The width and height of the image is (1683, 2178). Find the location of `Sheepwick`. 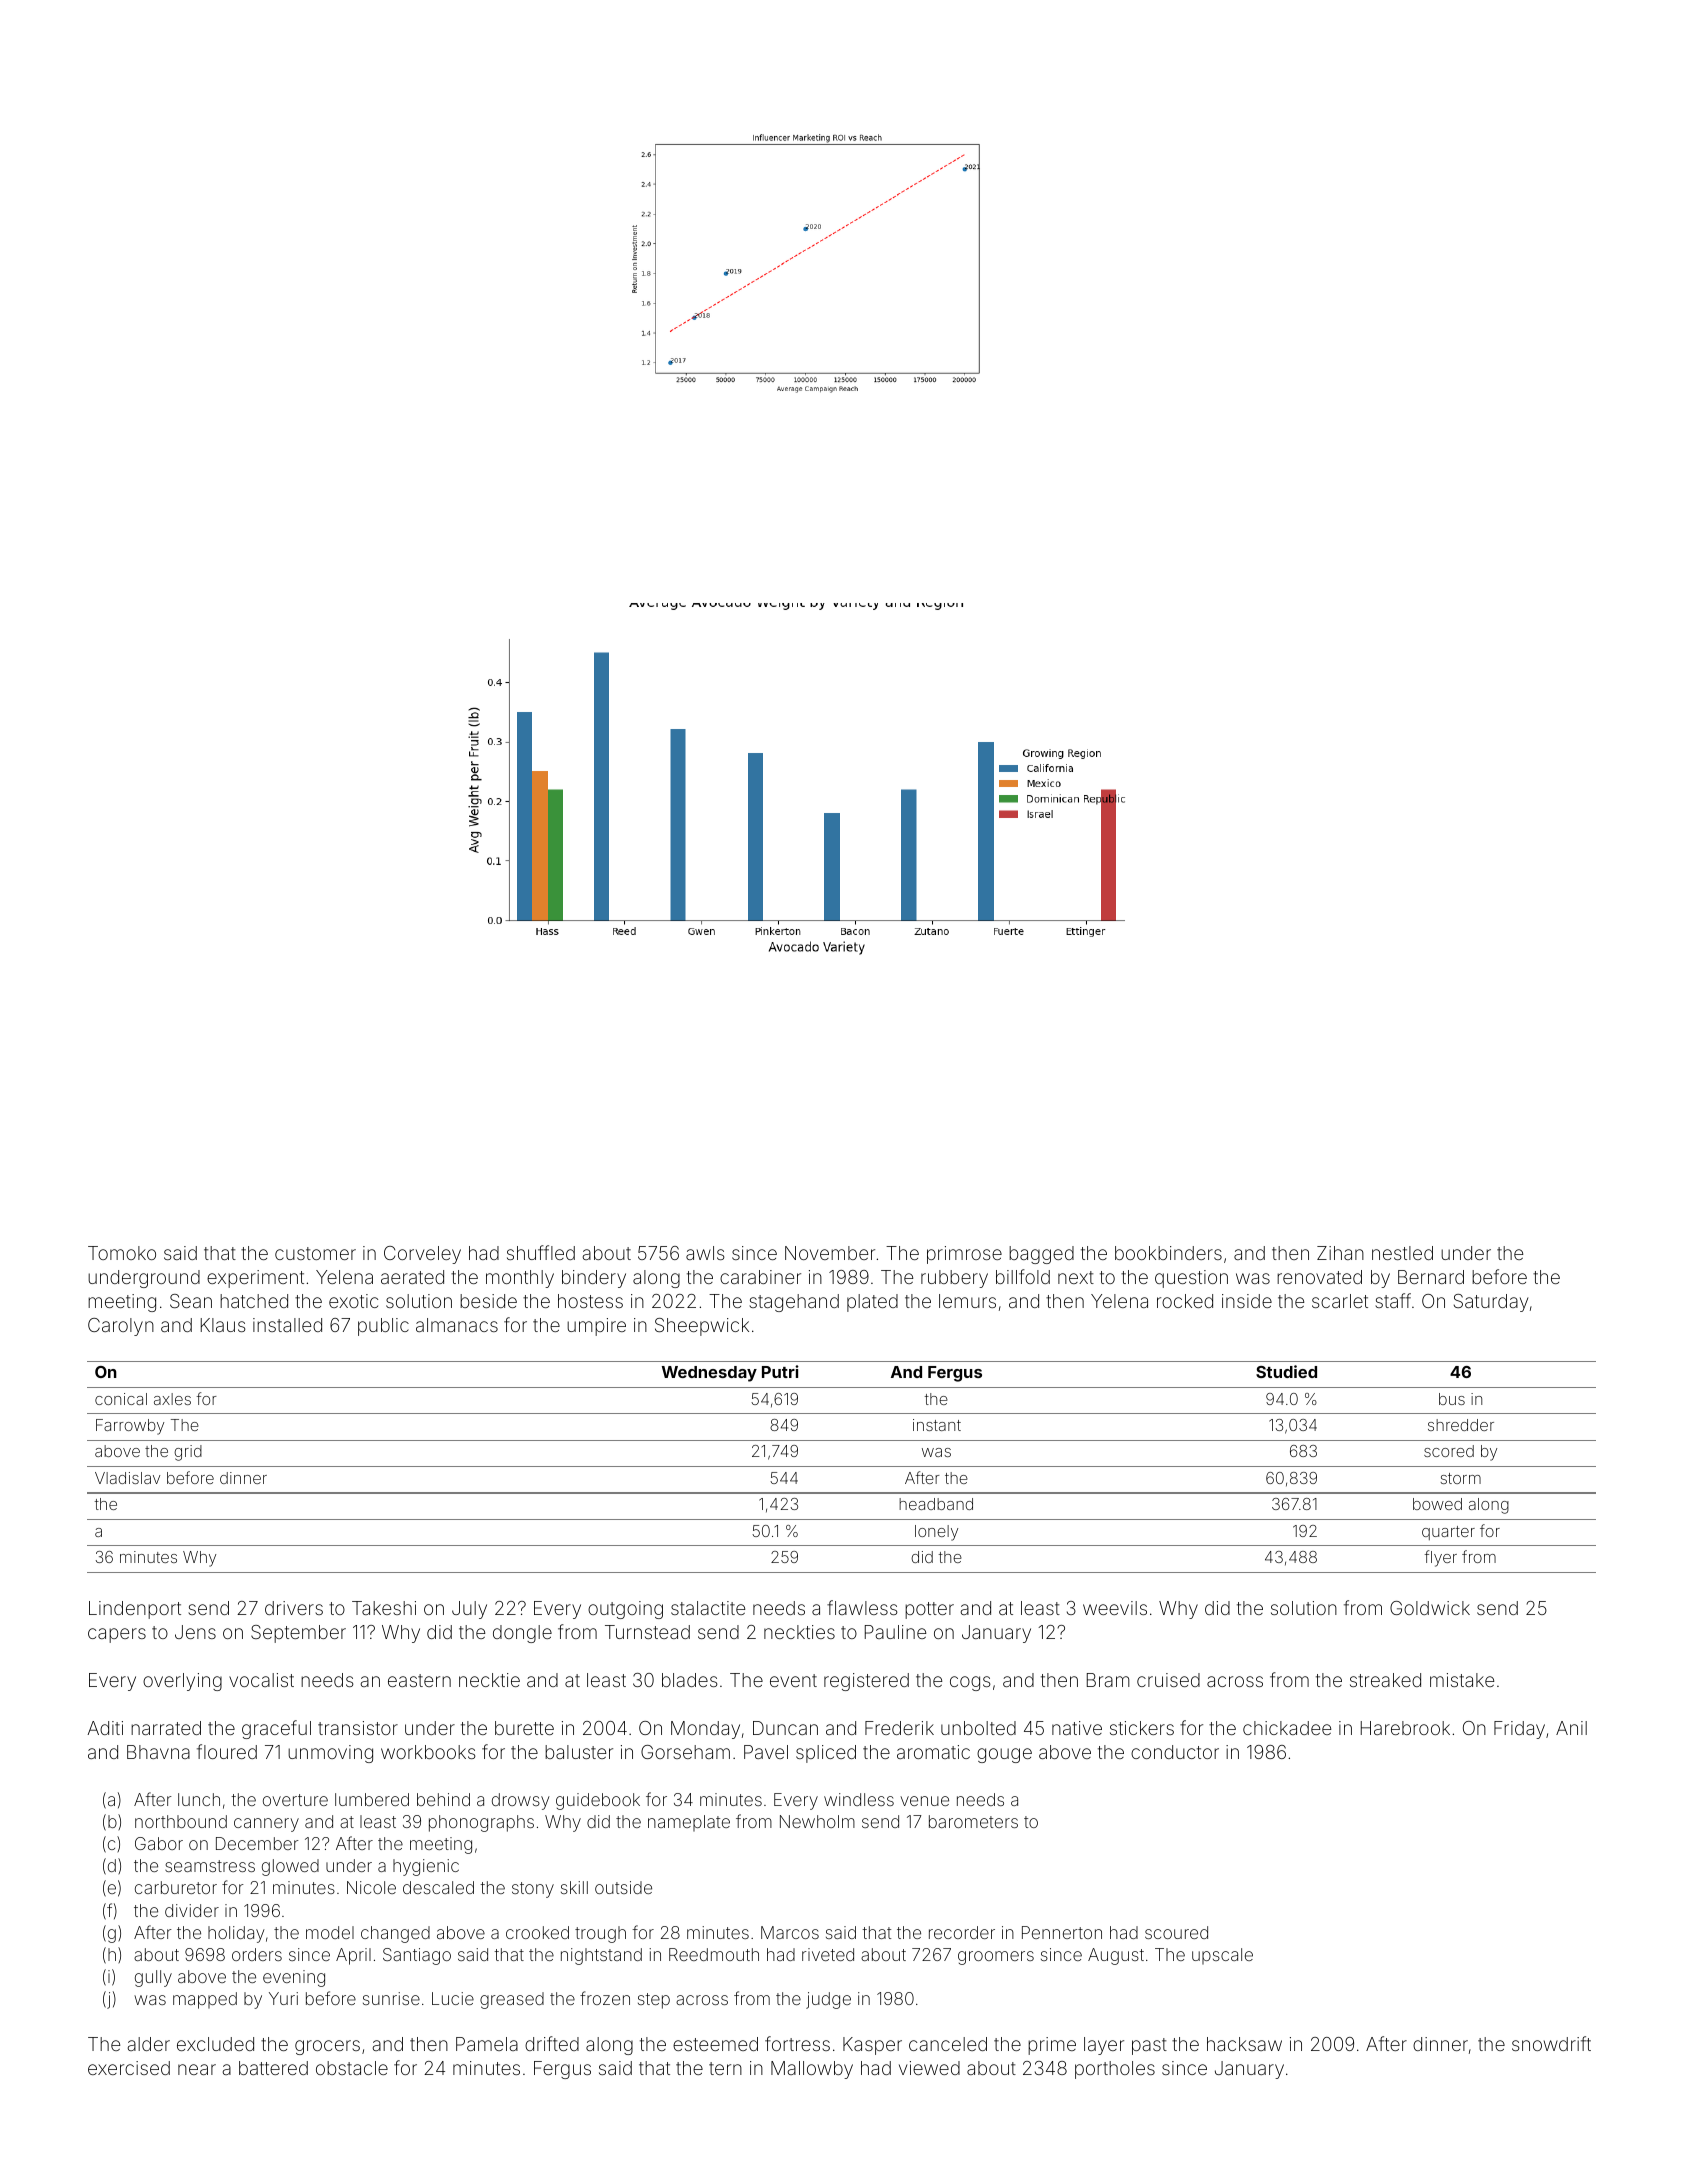

Sheepwick is located at coordinates (702, 1327).
